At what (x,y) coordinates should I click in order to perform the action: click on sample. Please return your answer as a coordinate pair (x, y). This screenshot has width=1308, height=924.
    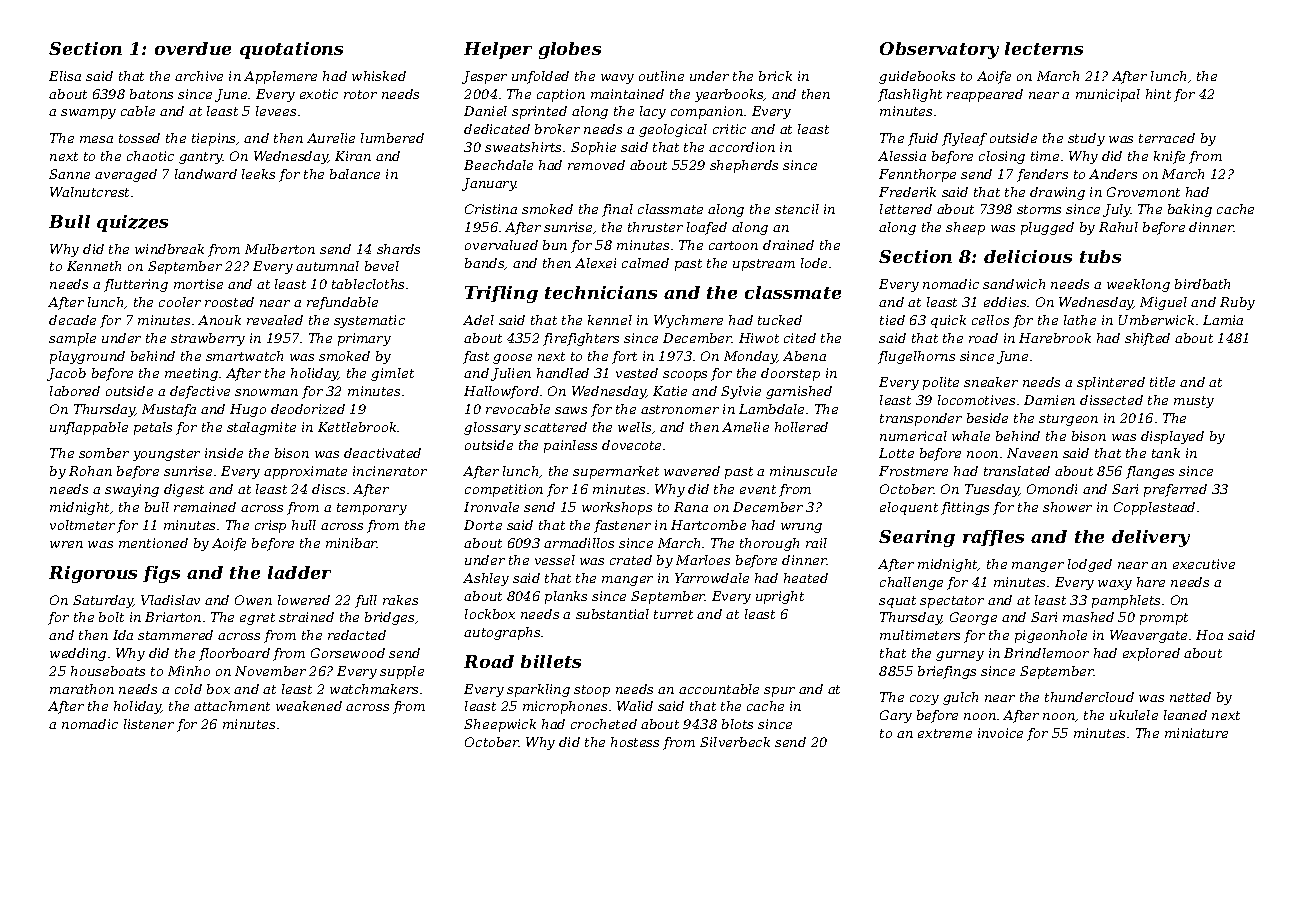
    Looking at the image, I should click on (72, 339).
